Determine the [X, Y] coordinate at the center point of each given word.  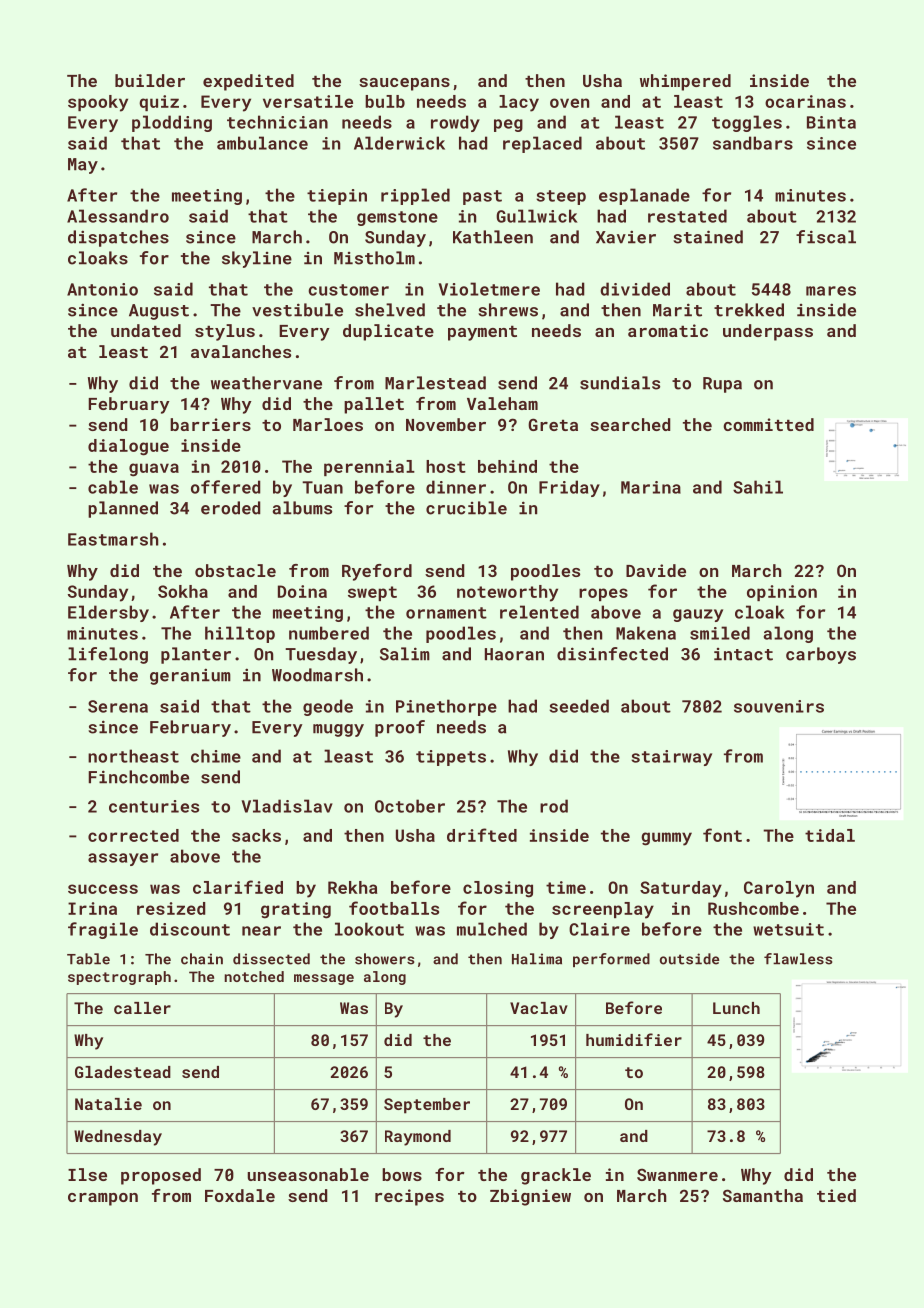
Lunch [736, 1008]
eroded [231, 508]
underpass [768, 332]
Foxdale [240, 1195]
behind [507, 466]
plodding [172, 123]
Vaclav [539, 1008]
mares [831, 291]
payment [482, 333]
